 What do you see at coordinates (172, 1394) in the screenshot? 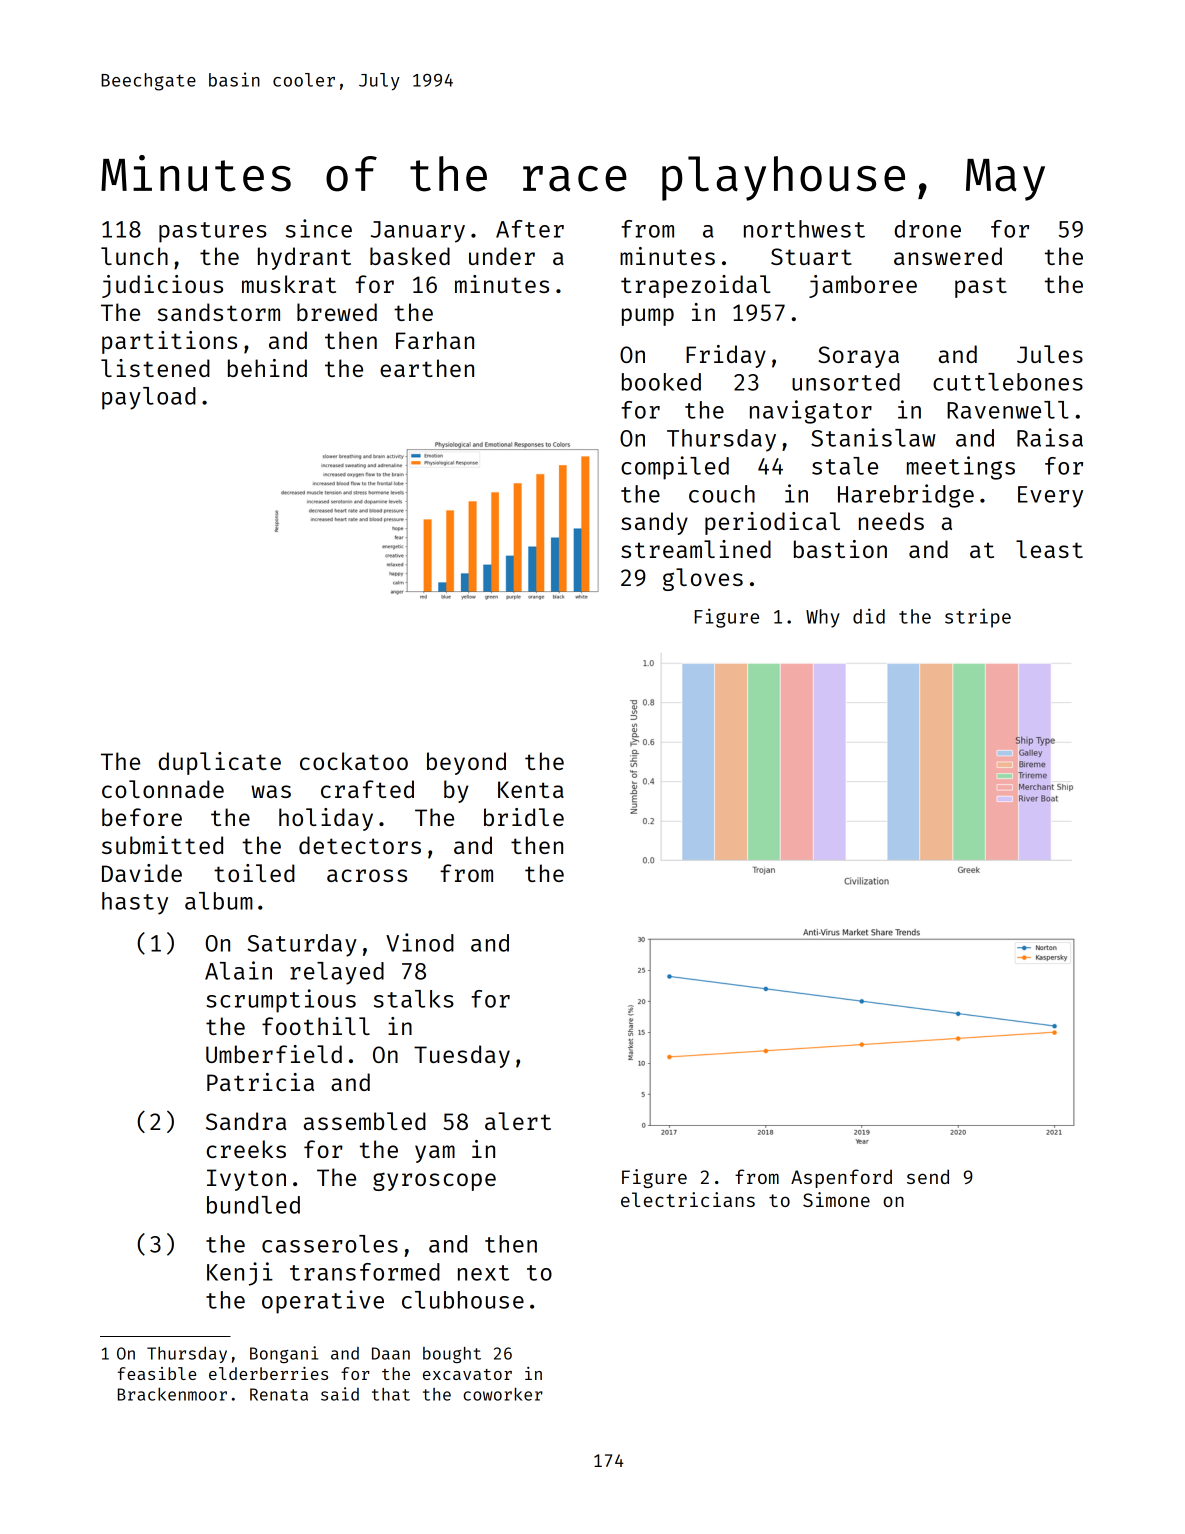
I see `Brackenmoor` at bounding box center [172, 1394].
